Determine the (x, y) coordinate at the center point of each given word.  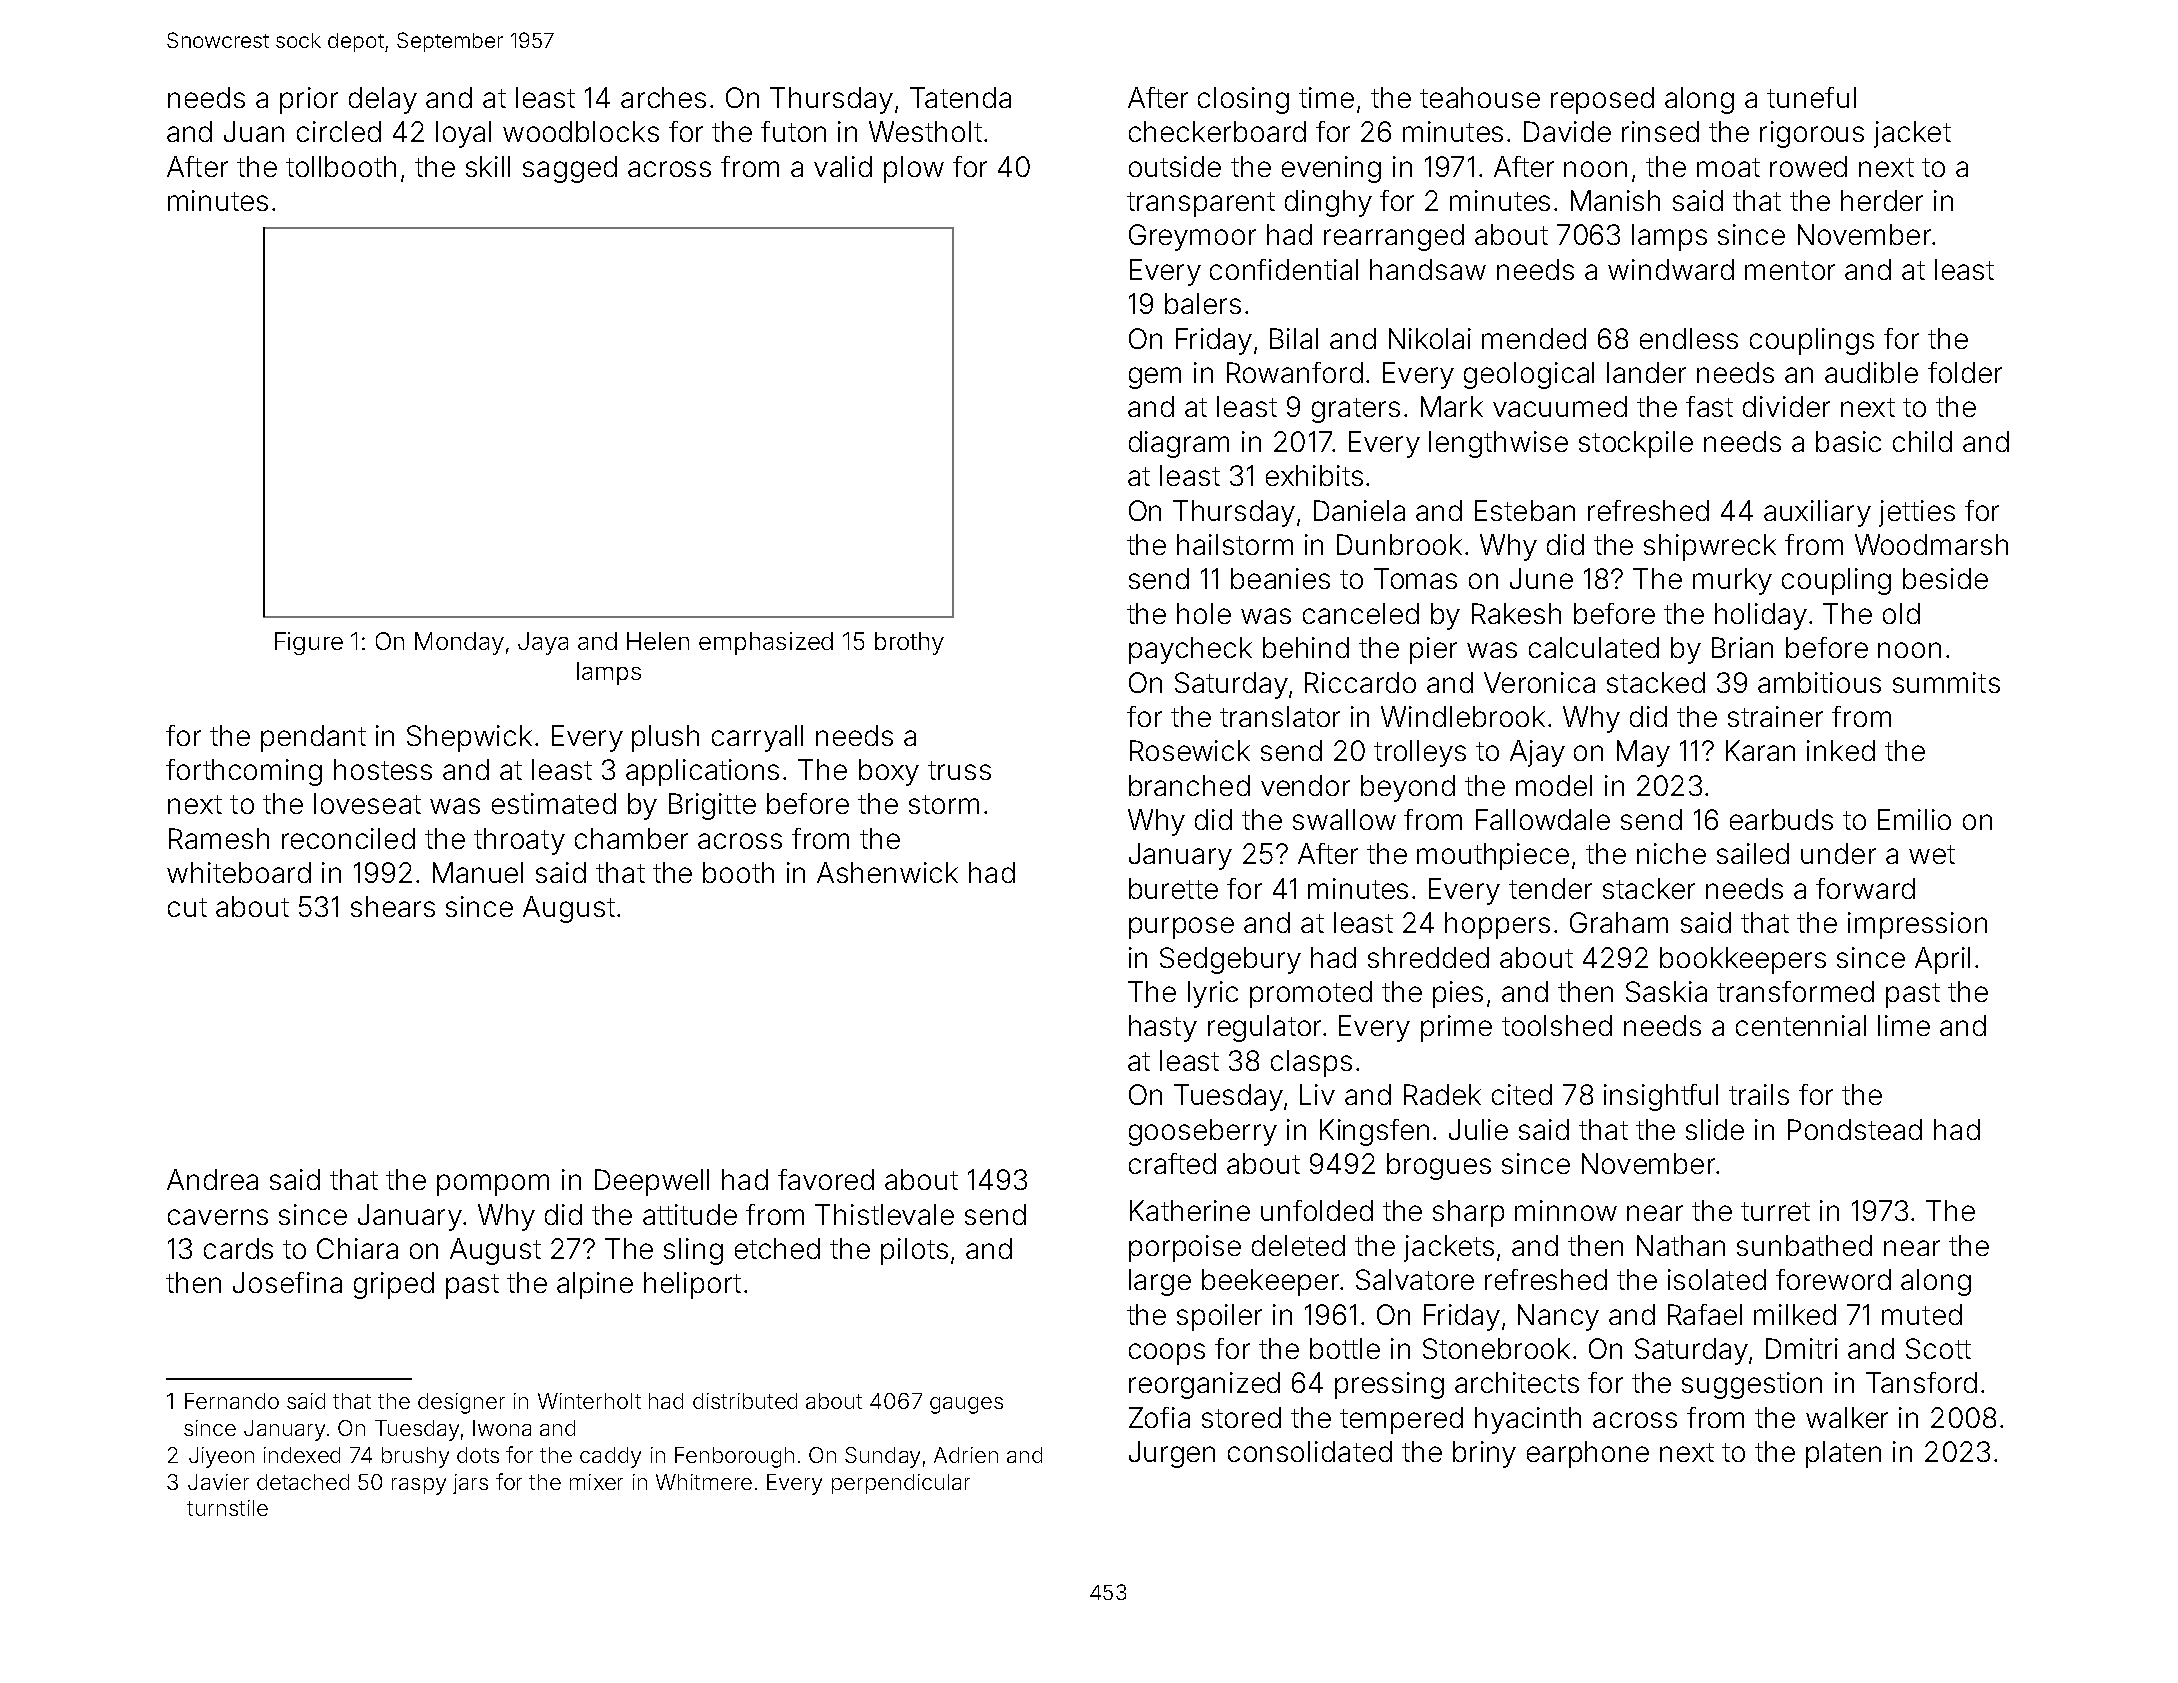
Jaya (543, 643)
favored (826, 1179)
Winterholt (589, 1401)
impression (1917, 925)
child (1922, 441)
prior (309, 100)
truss (959, 770)
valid (843, 166)
